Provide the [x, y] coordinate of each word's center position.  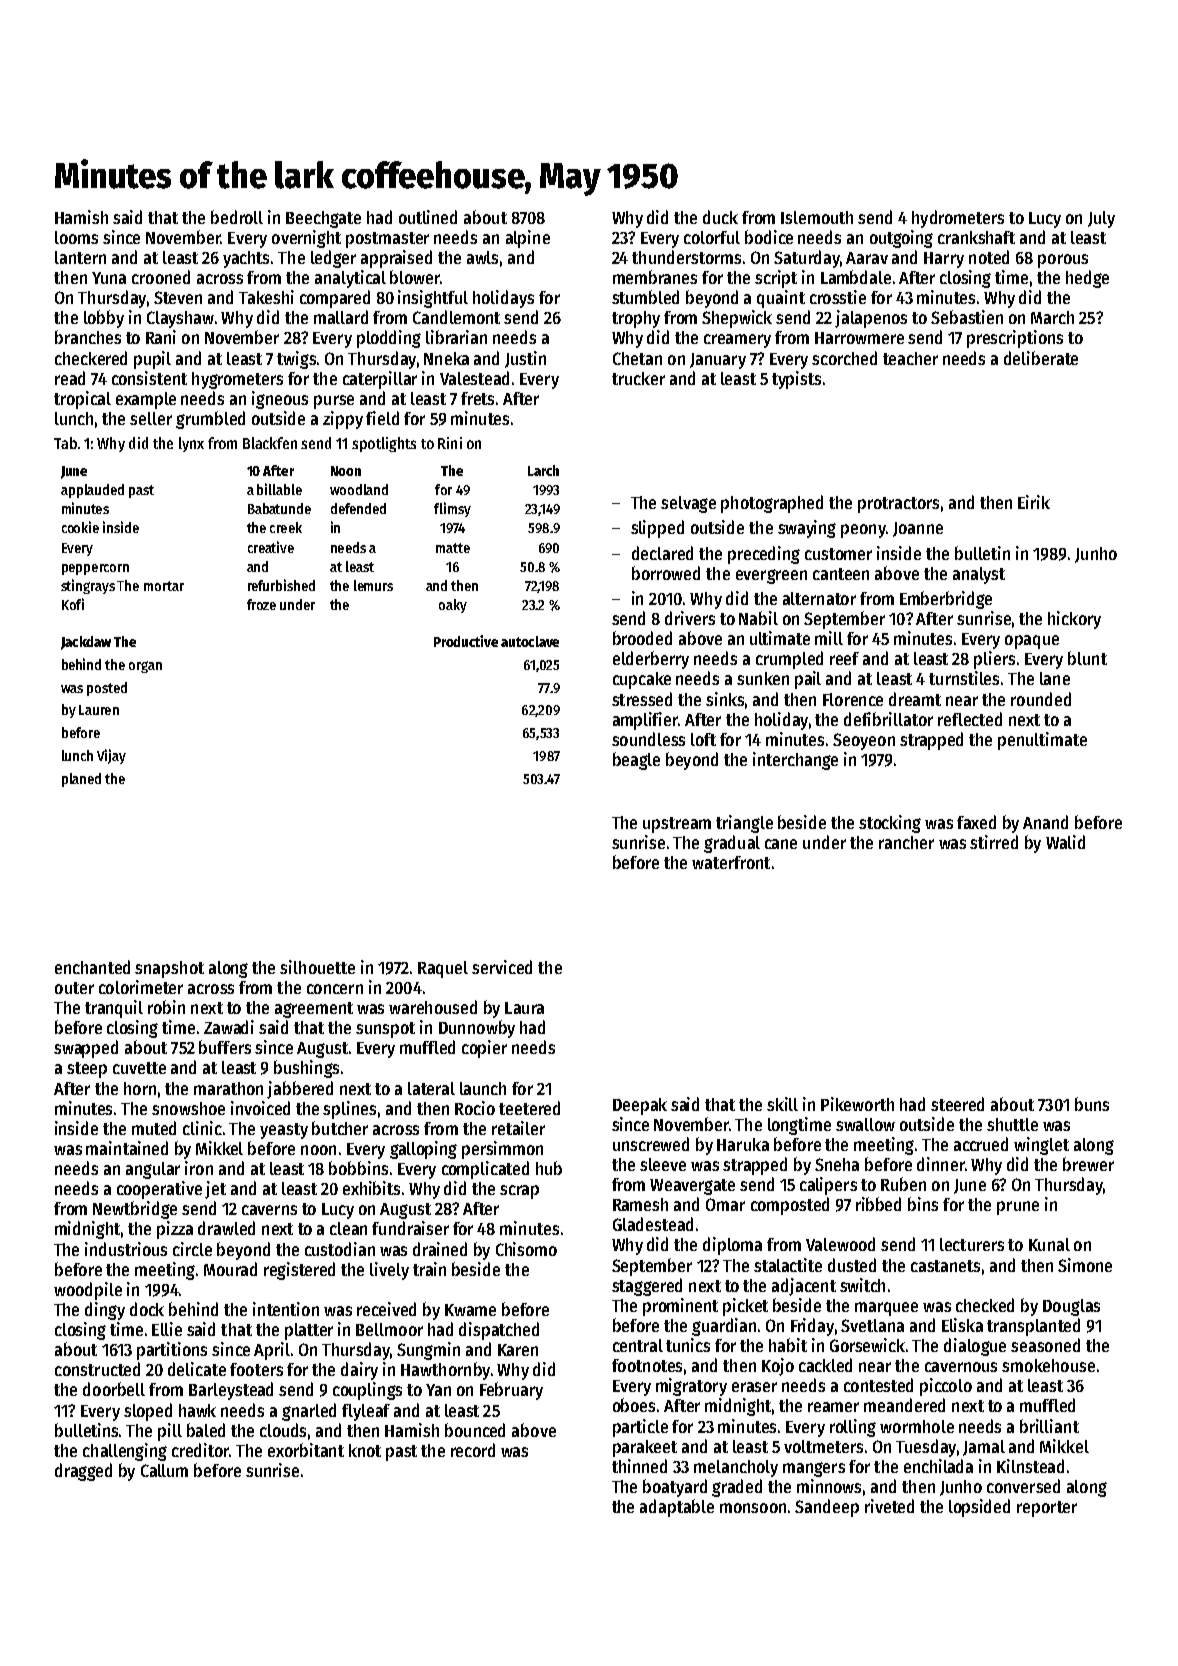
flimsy [452, 509]
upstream [677, 825]
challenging [125, 1452]
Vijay [111, 756]
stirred [994, 842]
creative [271, 547]
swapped [86, 1049]
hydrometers [958, 219]
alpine [528, 239]
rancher [906, 842]
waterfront [731, 862]
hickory [1074, 620]
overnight [306, 239]
